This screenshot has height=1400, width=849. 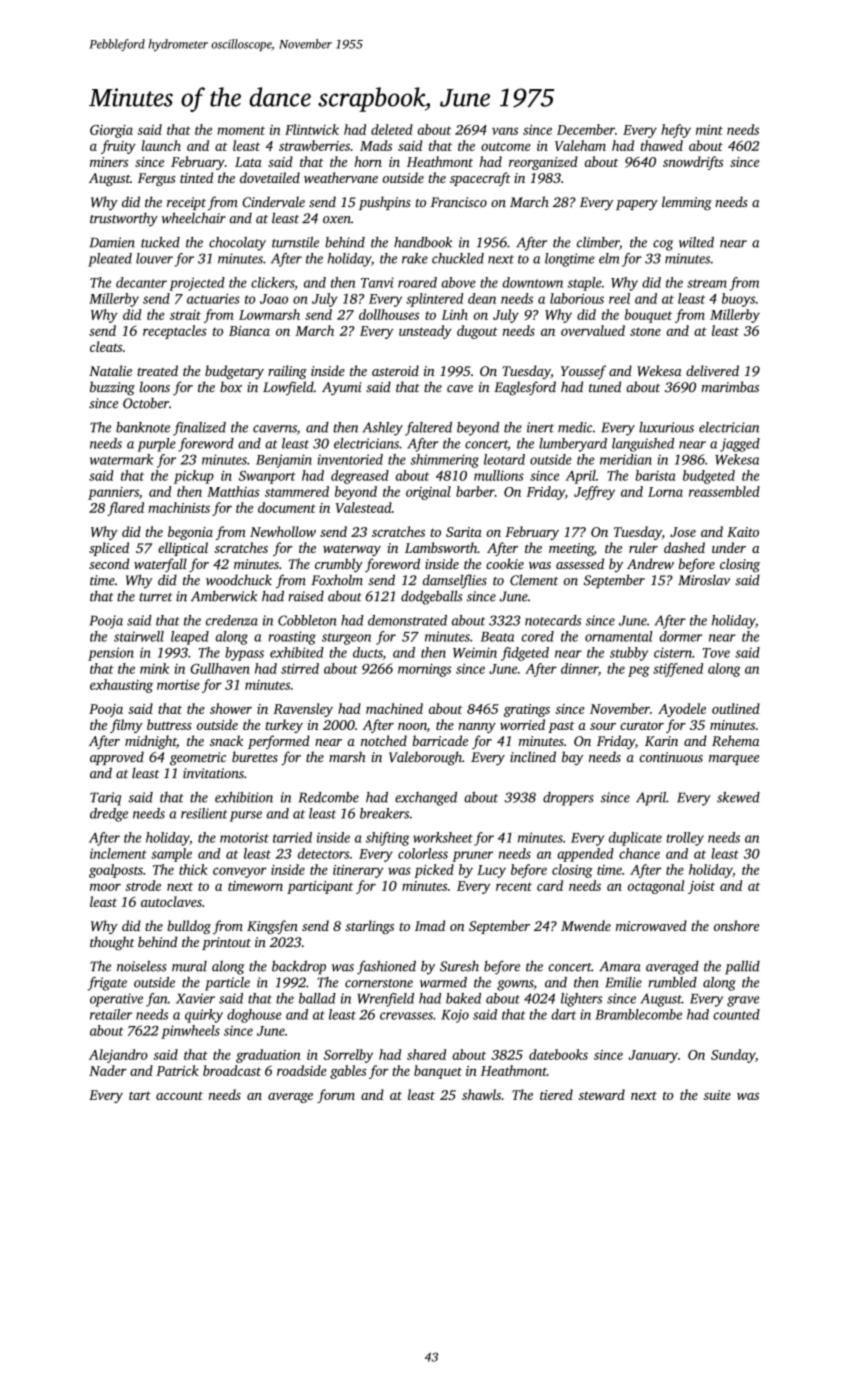 I want to click on Kaito, so click(x=743, y=532).
